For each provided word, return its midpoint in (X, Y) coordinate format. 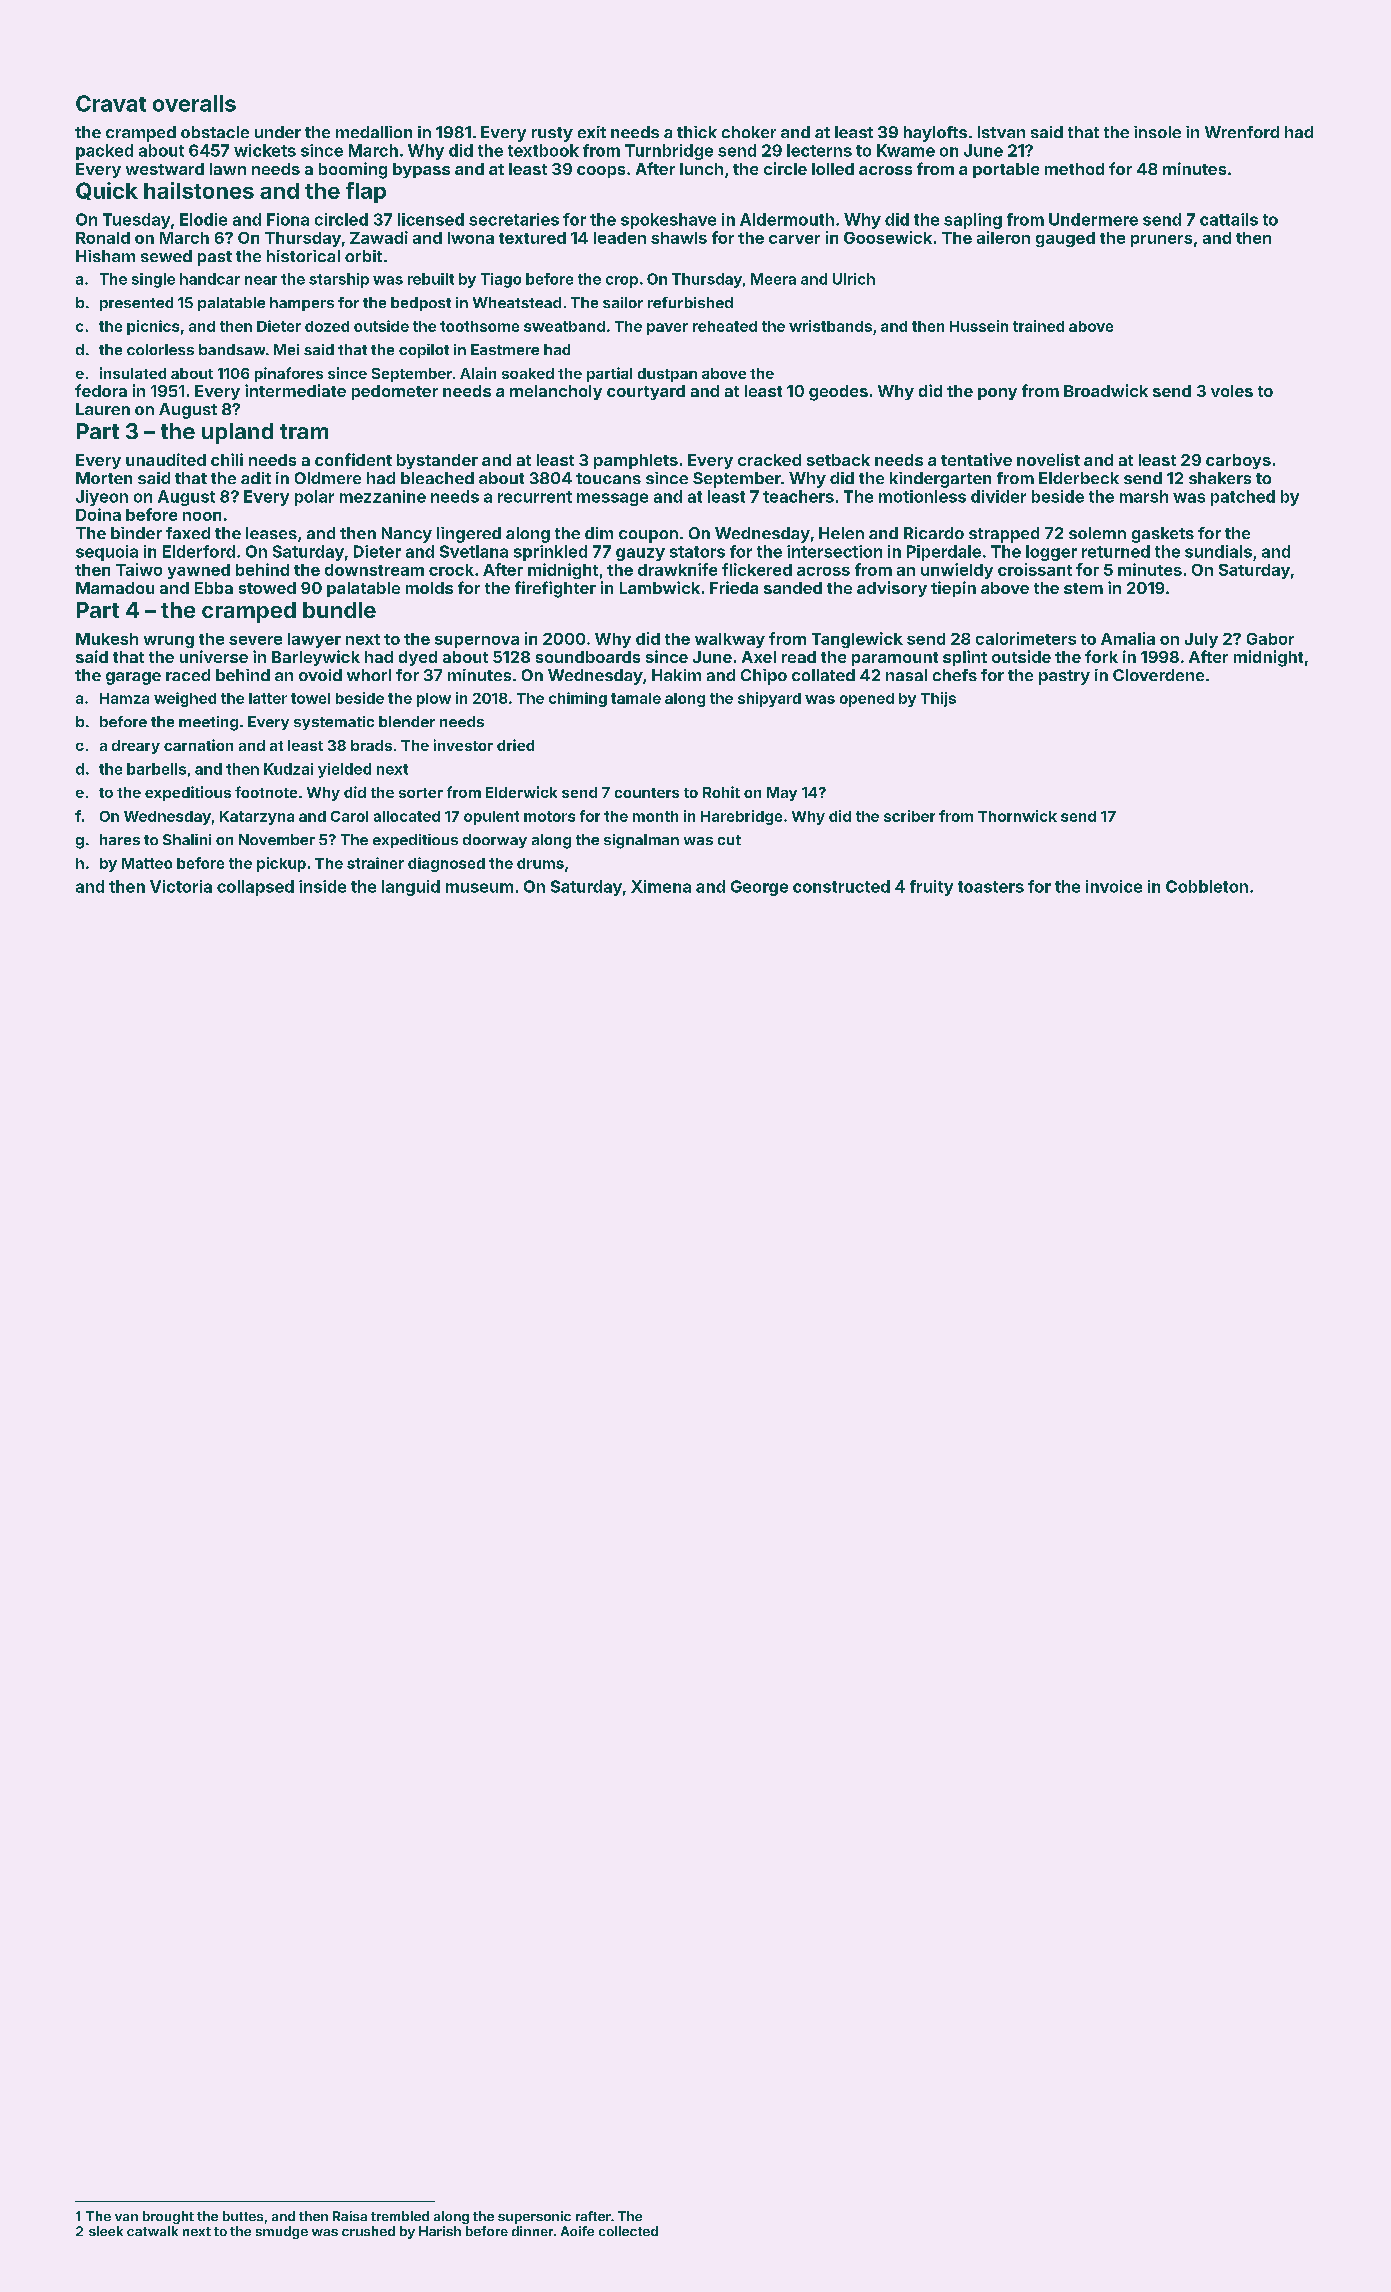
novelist (1048, 459)
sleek (106, 2231)
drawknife (677, 569)
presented (136, 304)
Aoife (577, 2231)
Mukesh (107, 639)
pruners (1161, 241)
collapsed (255, 888)
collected (628, 2231)
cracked (769, 460)
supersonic (534, 2217)
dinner (532, 2231)
